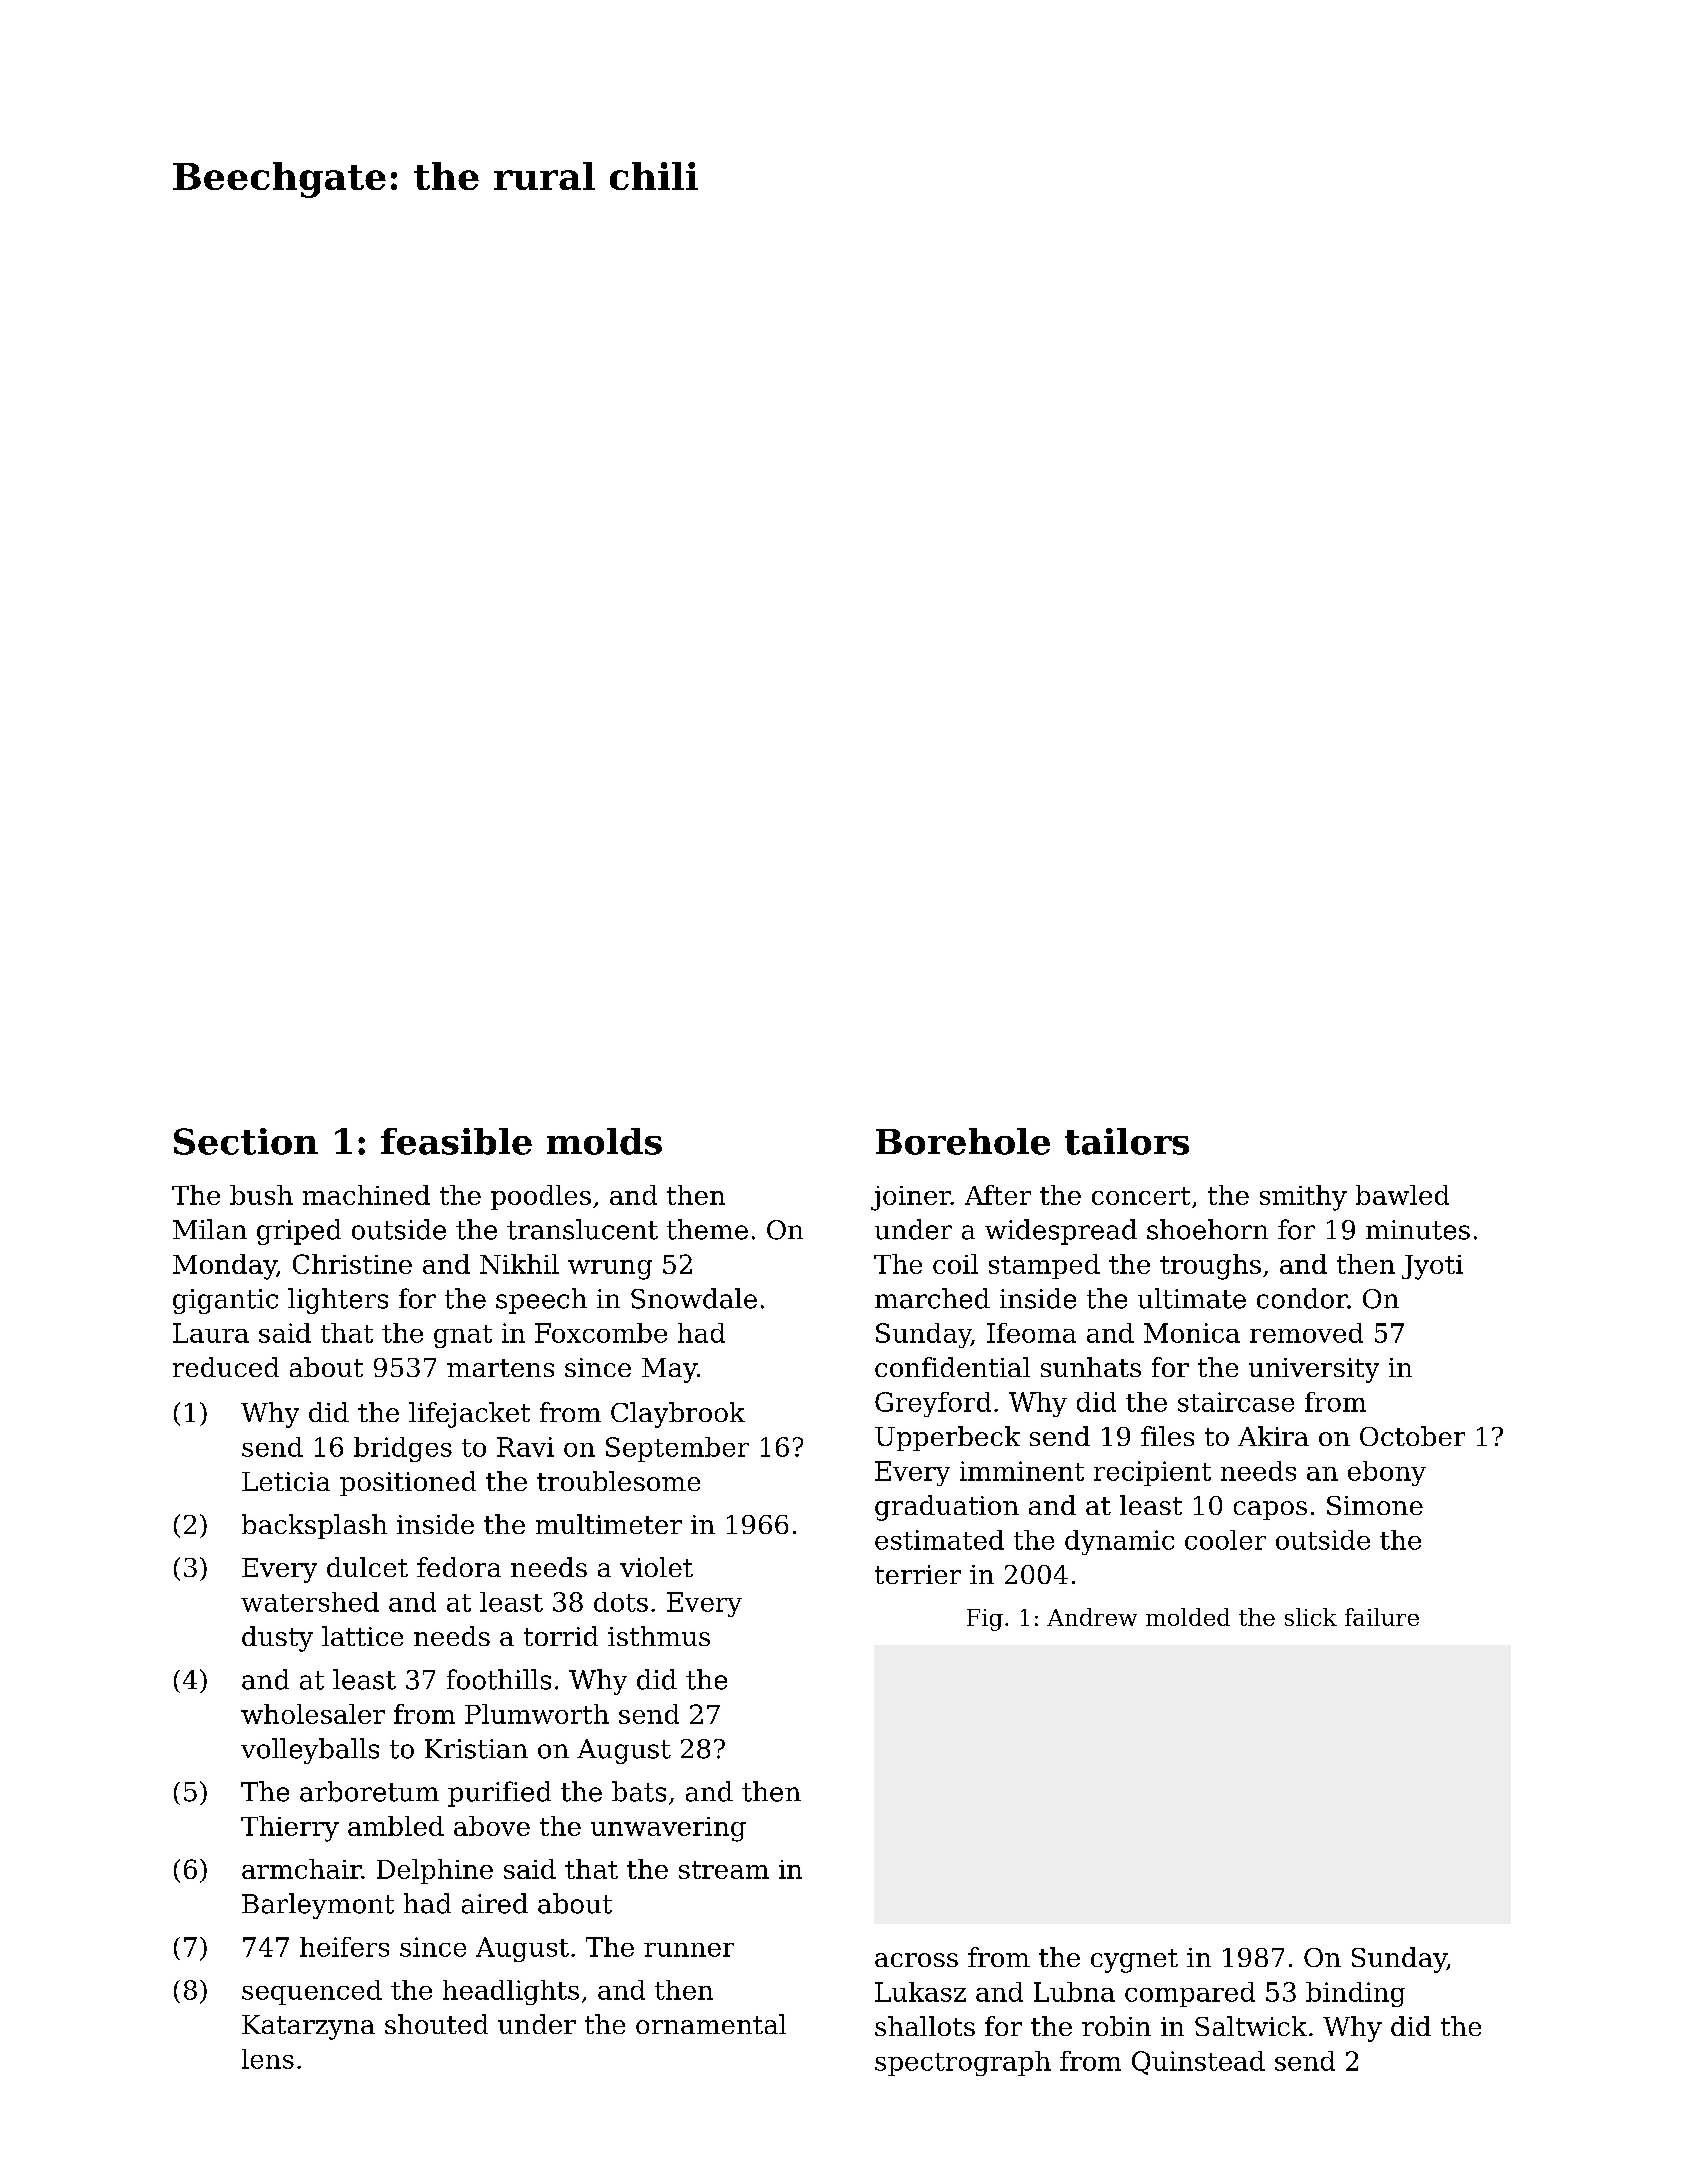 Image resolution: width=1683 pixels, height=2178 pixels. What do you see at coordinates (500, 1368) in the image?
I see `martens` at bounding box center [500, 1368].
